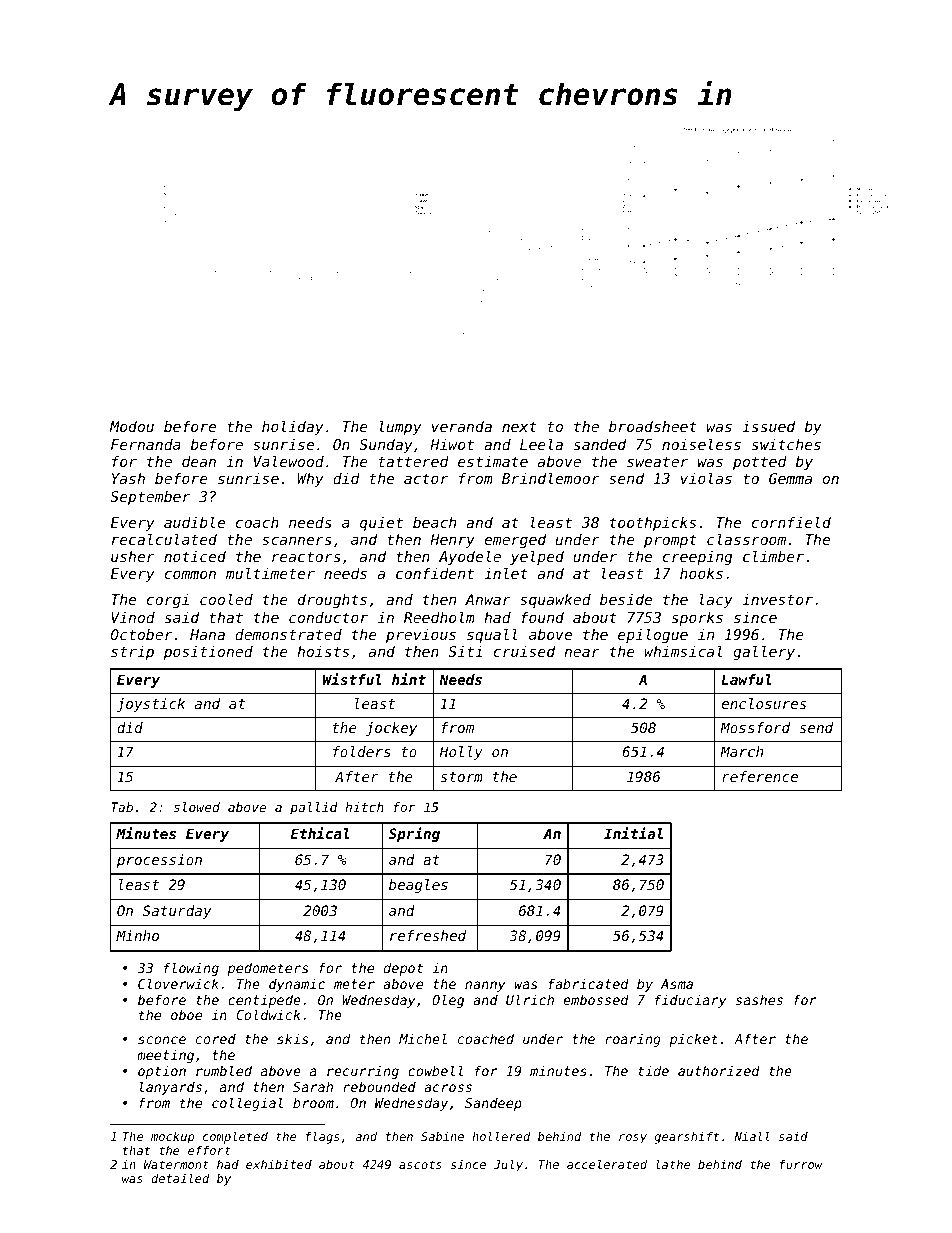  What do you see at coordinates (589, 983) in the image?
I see `fabricated` at bounding box center [589, 983].
